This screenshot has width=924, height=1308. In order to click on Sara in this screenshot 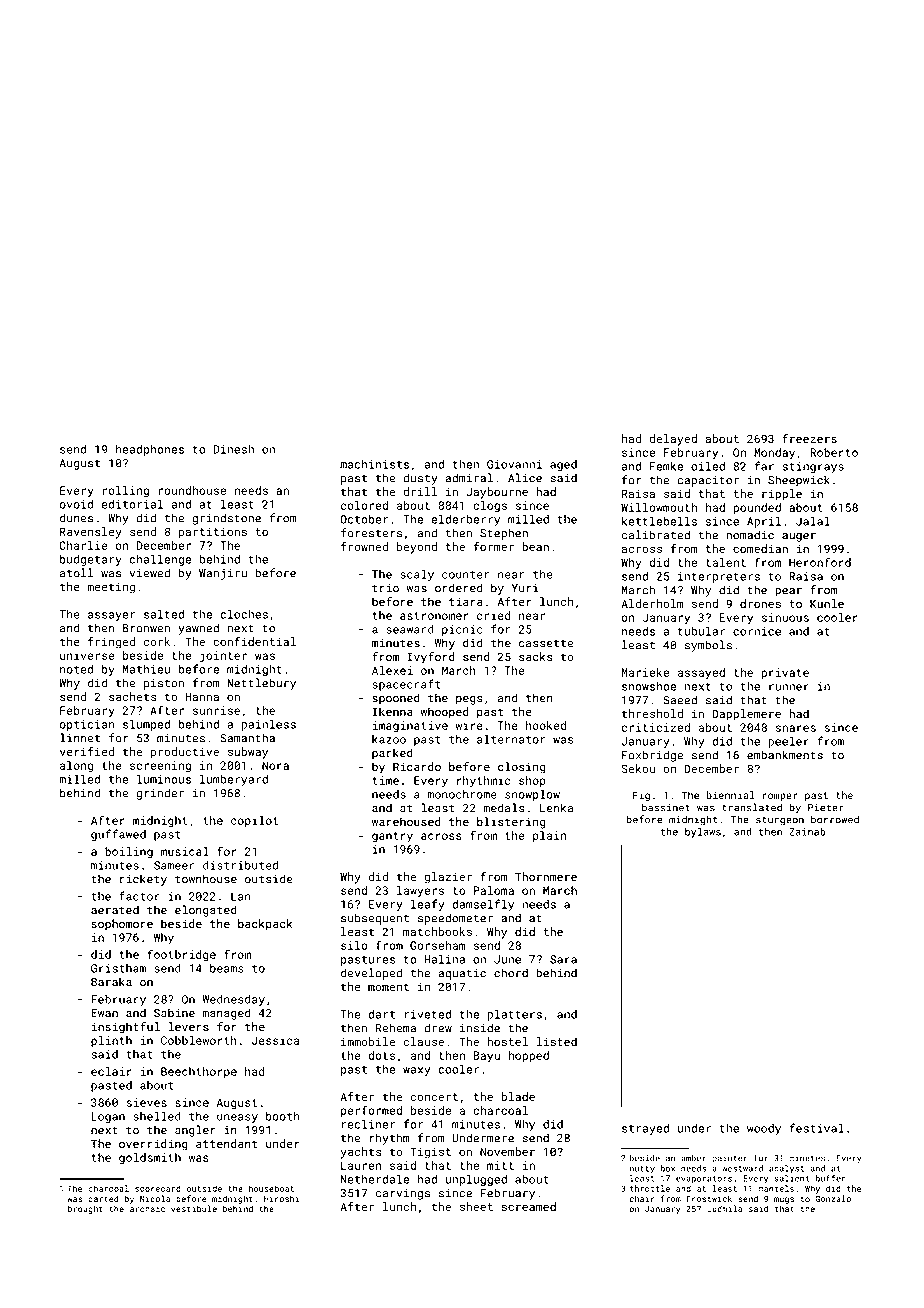, I will do `click(563, 959)`.
